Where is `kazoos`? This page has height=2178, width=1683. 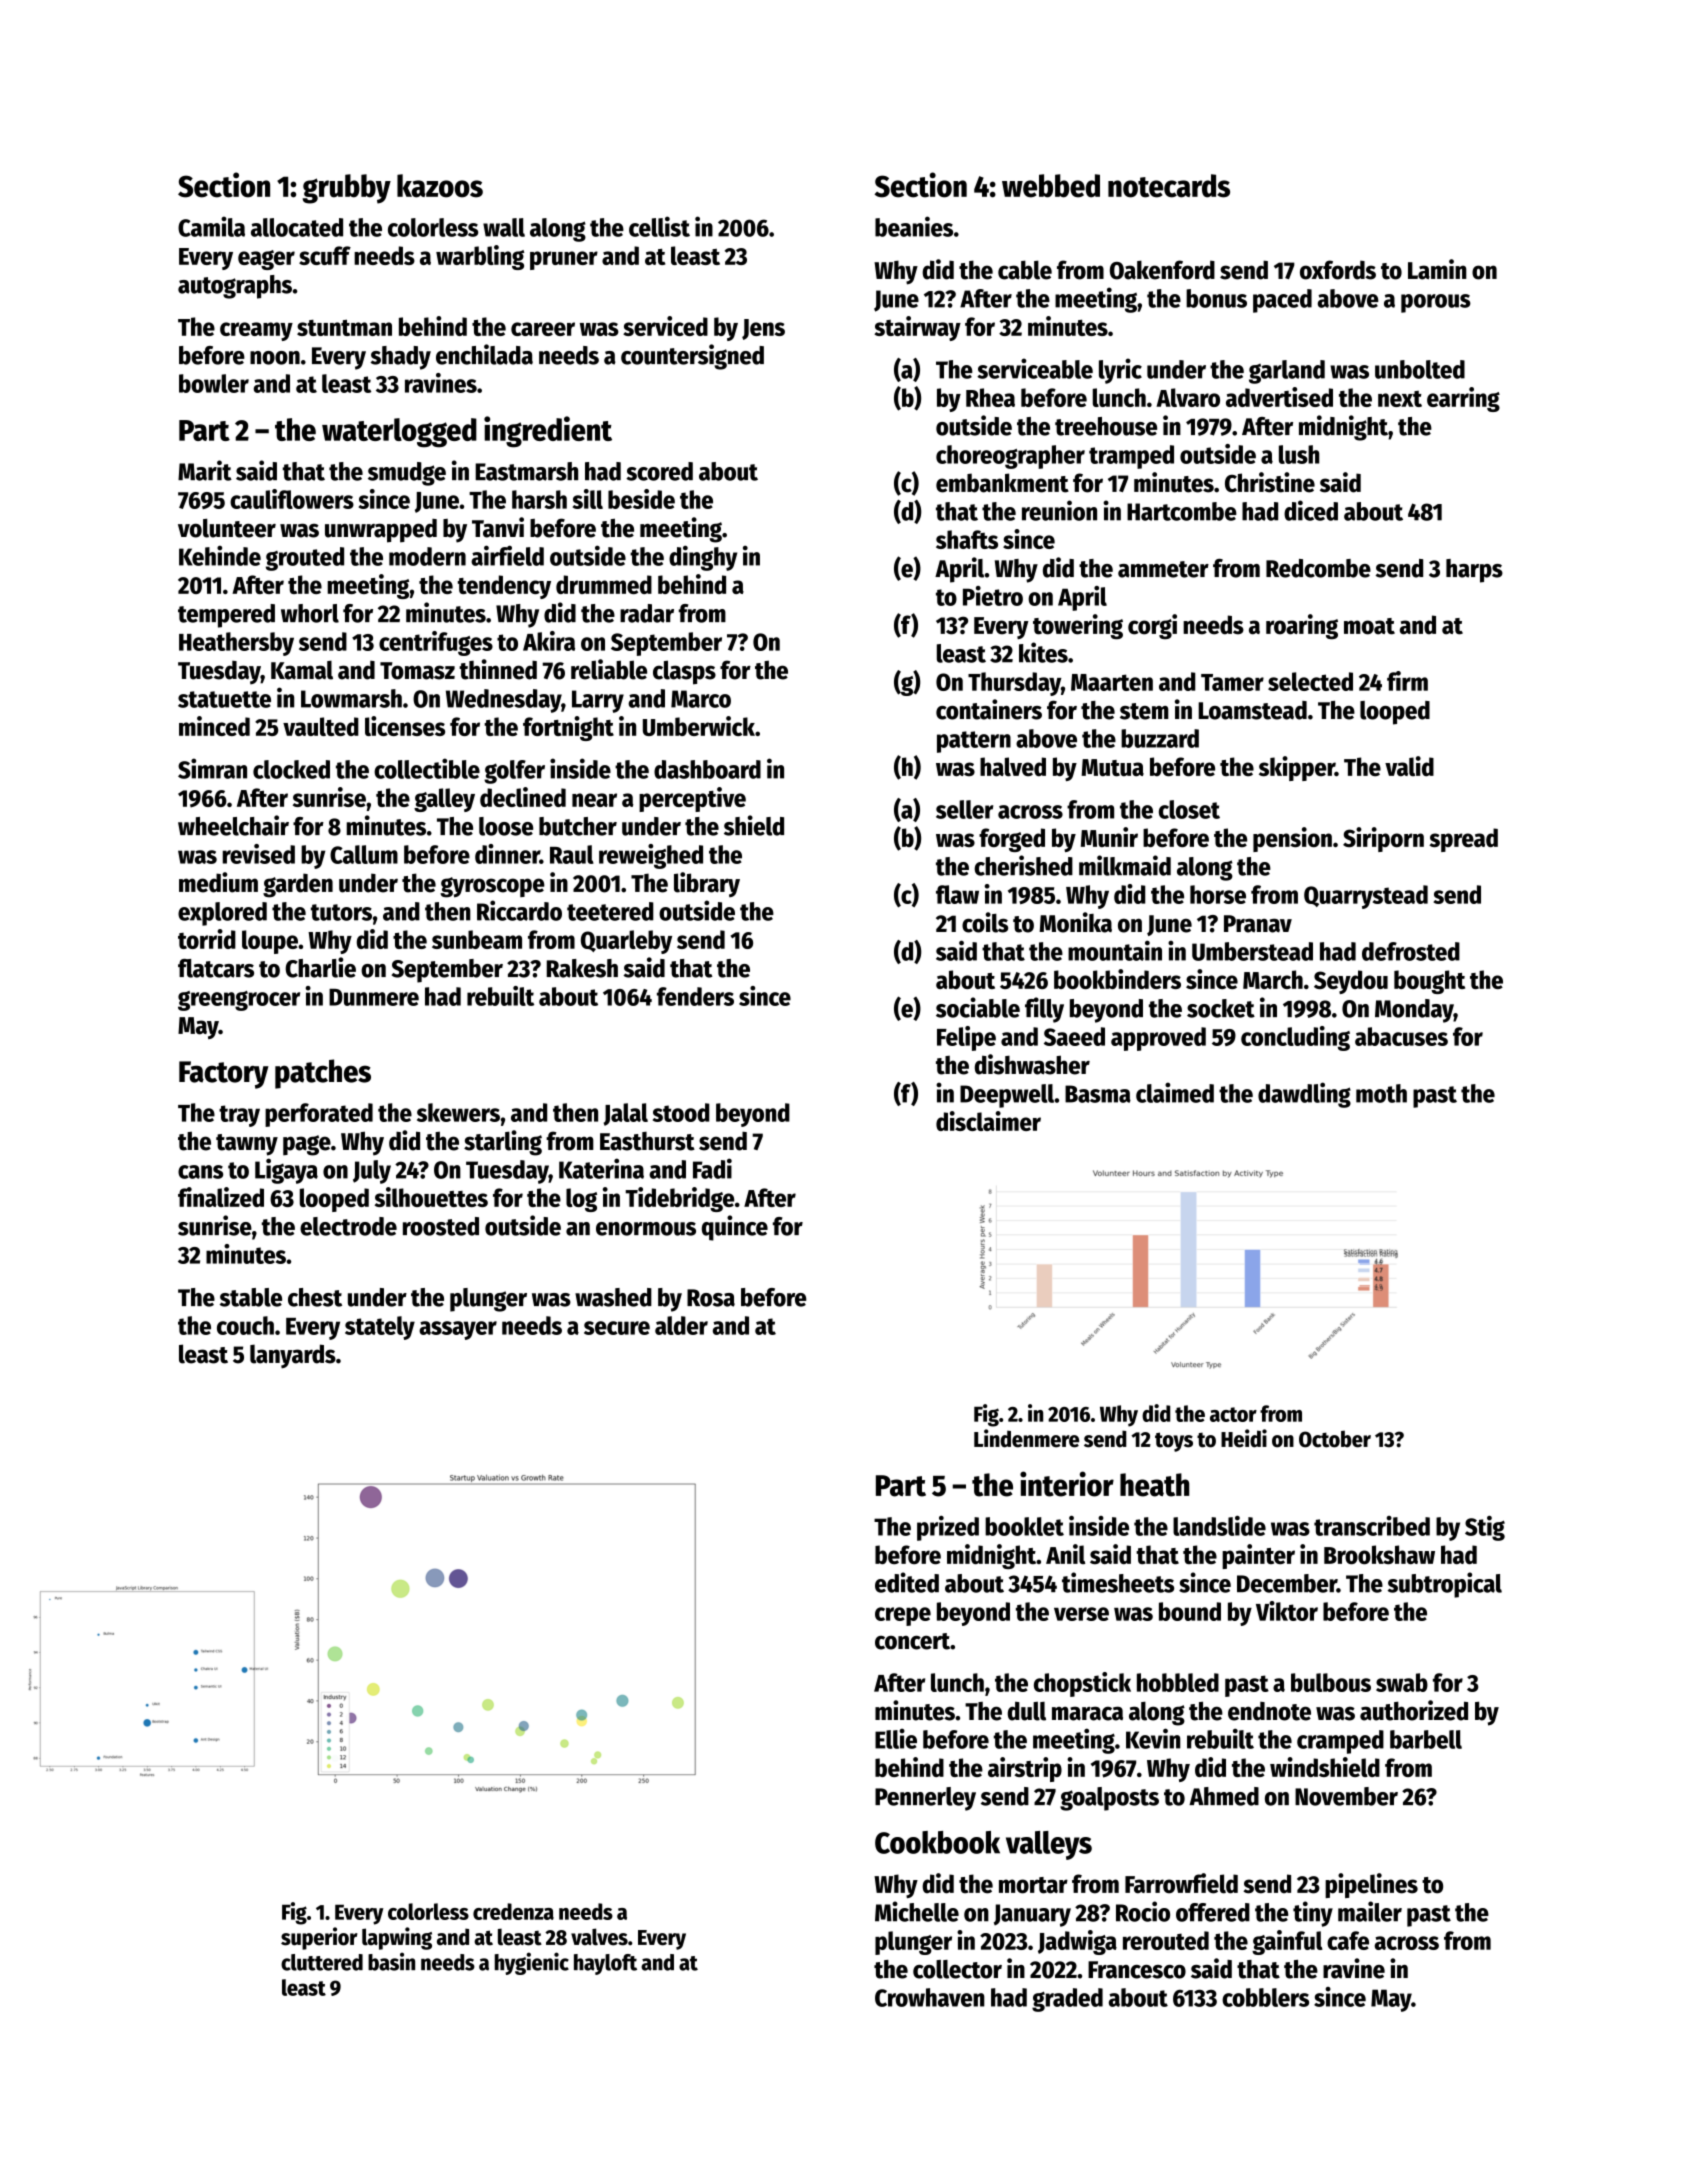
kazoos is located at coordinates (440, 186).
